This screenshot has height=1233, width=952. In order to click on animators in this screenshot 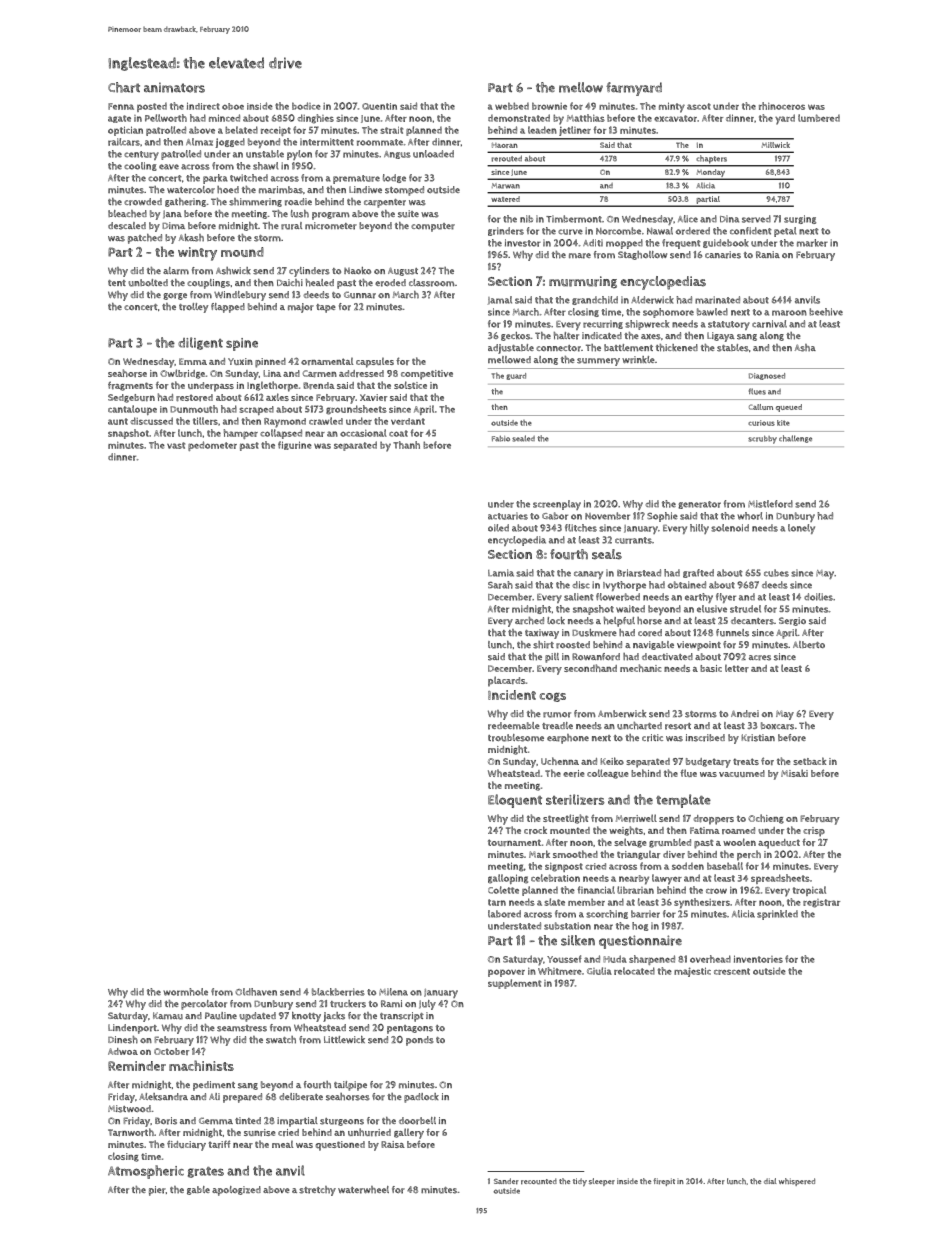, I will do `click(174, 87)`.
